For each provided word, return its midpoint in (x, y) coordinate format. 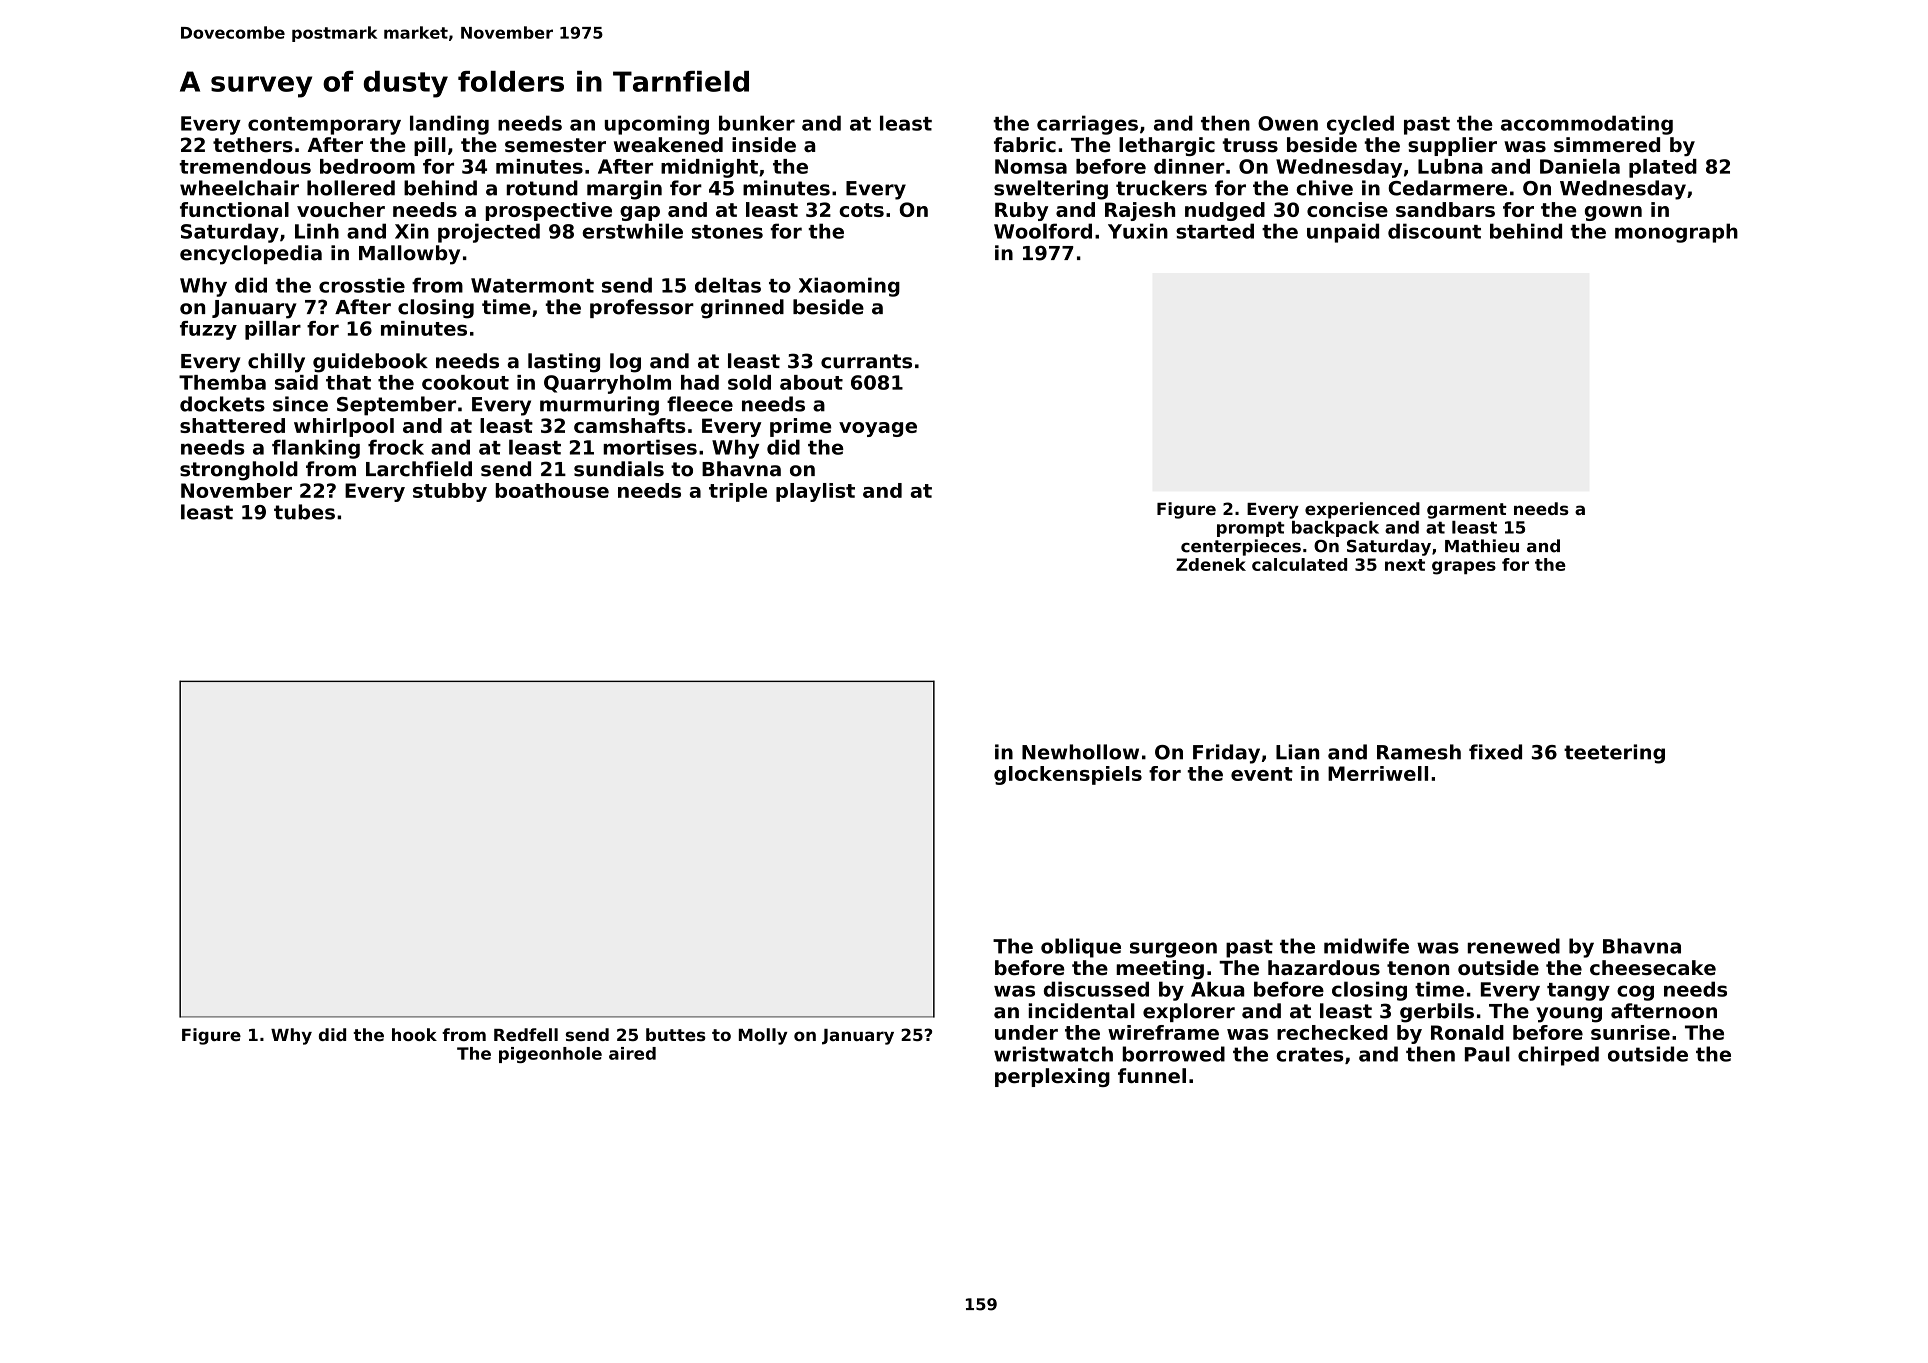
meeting (1160, 969)
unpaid (1343, 233)
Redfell (526, 1034)
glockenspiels (1068, 775)
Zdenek (1211, 564)
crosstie (362, 285)
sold (749, 382)
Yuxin (1138, 231)
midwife (1366, 946)
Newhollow (1080, 752)
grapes (1464, 568)
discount (1434, 231)
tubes (304, 512)
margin (624, 190)
